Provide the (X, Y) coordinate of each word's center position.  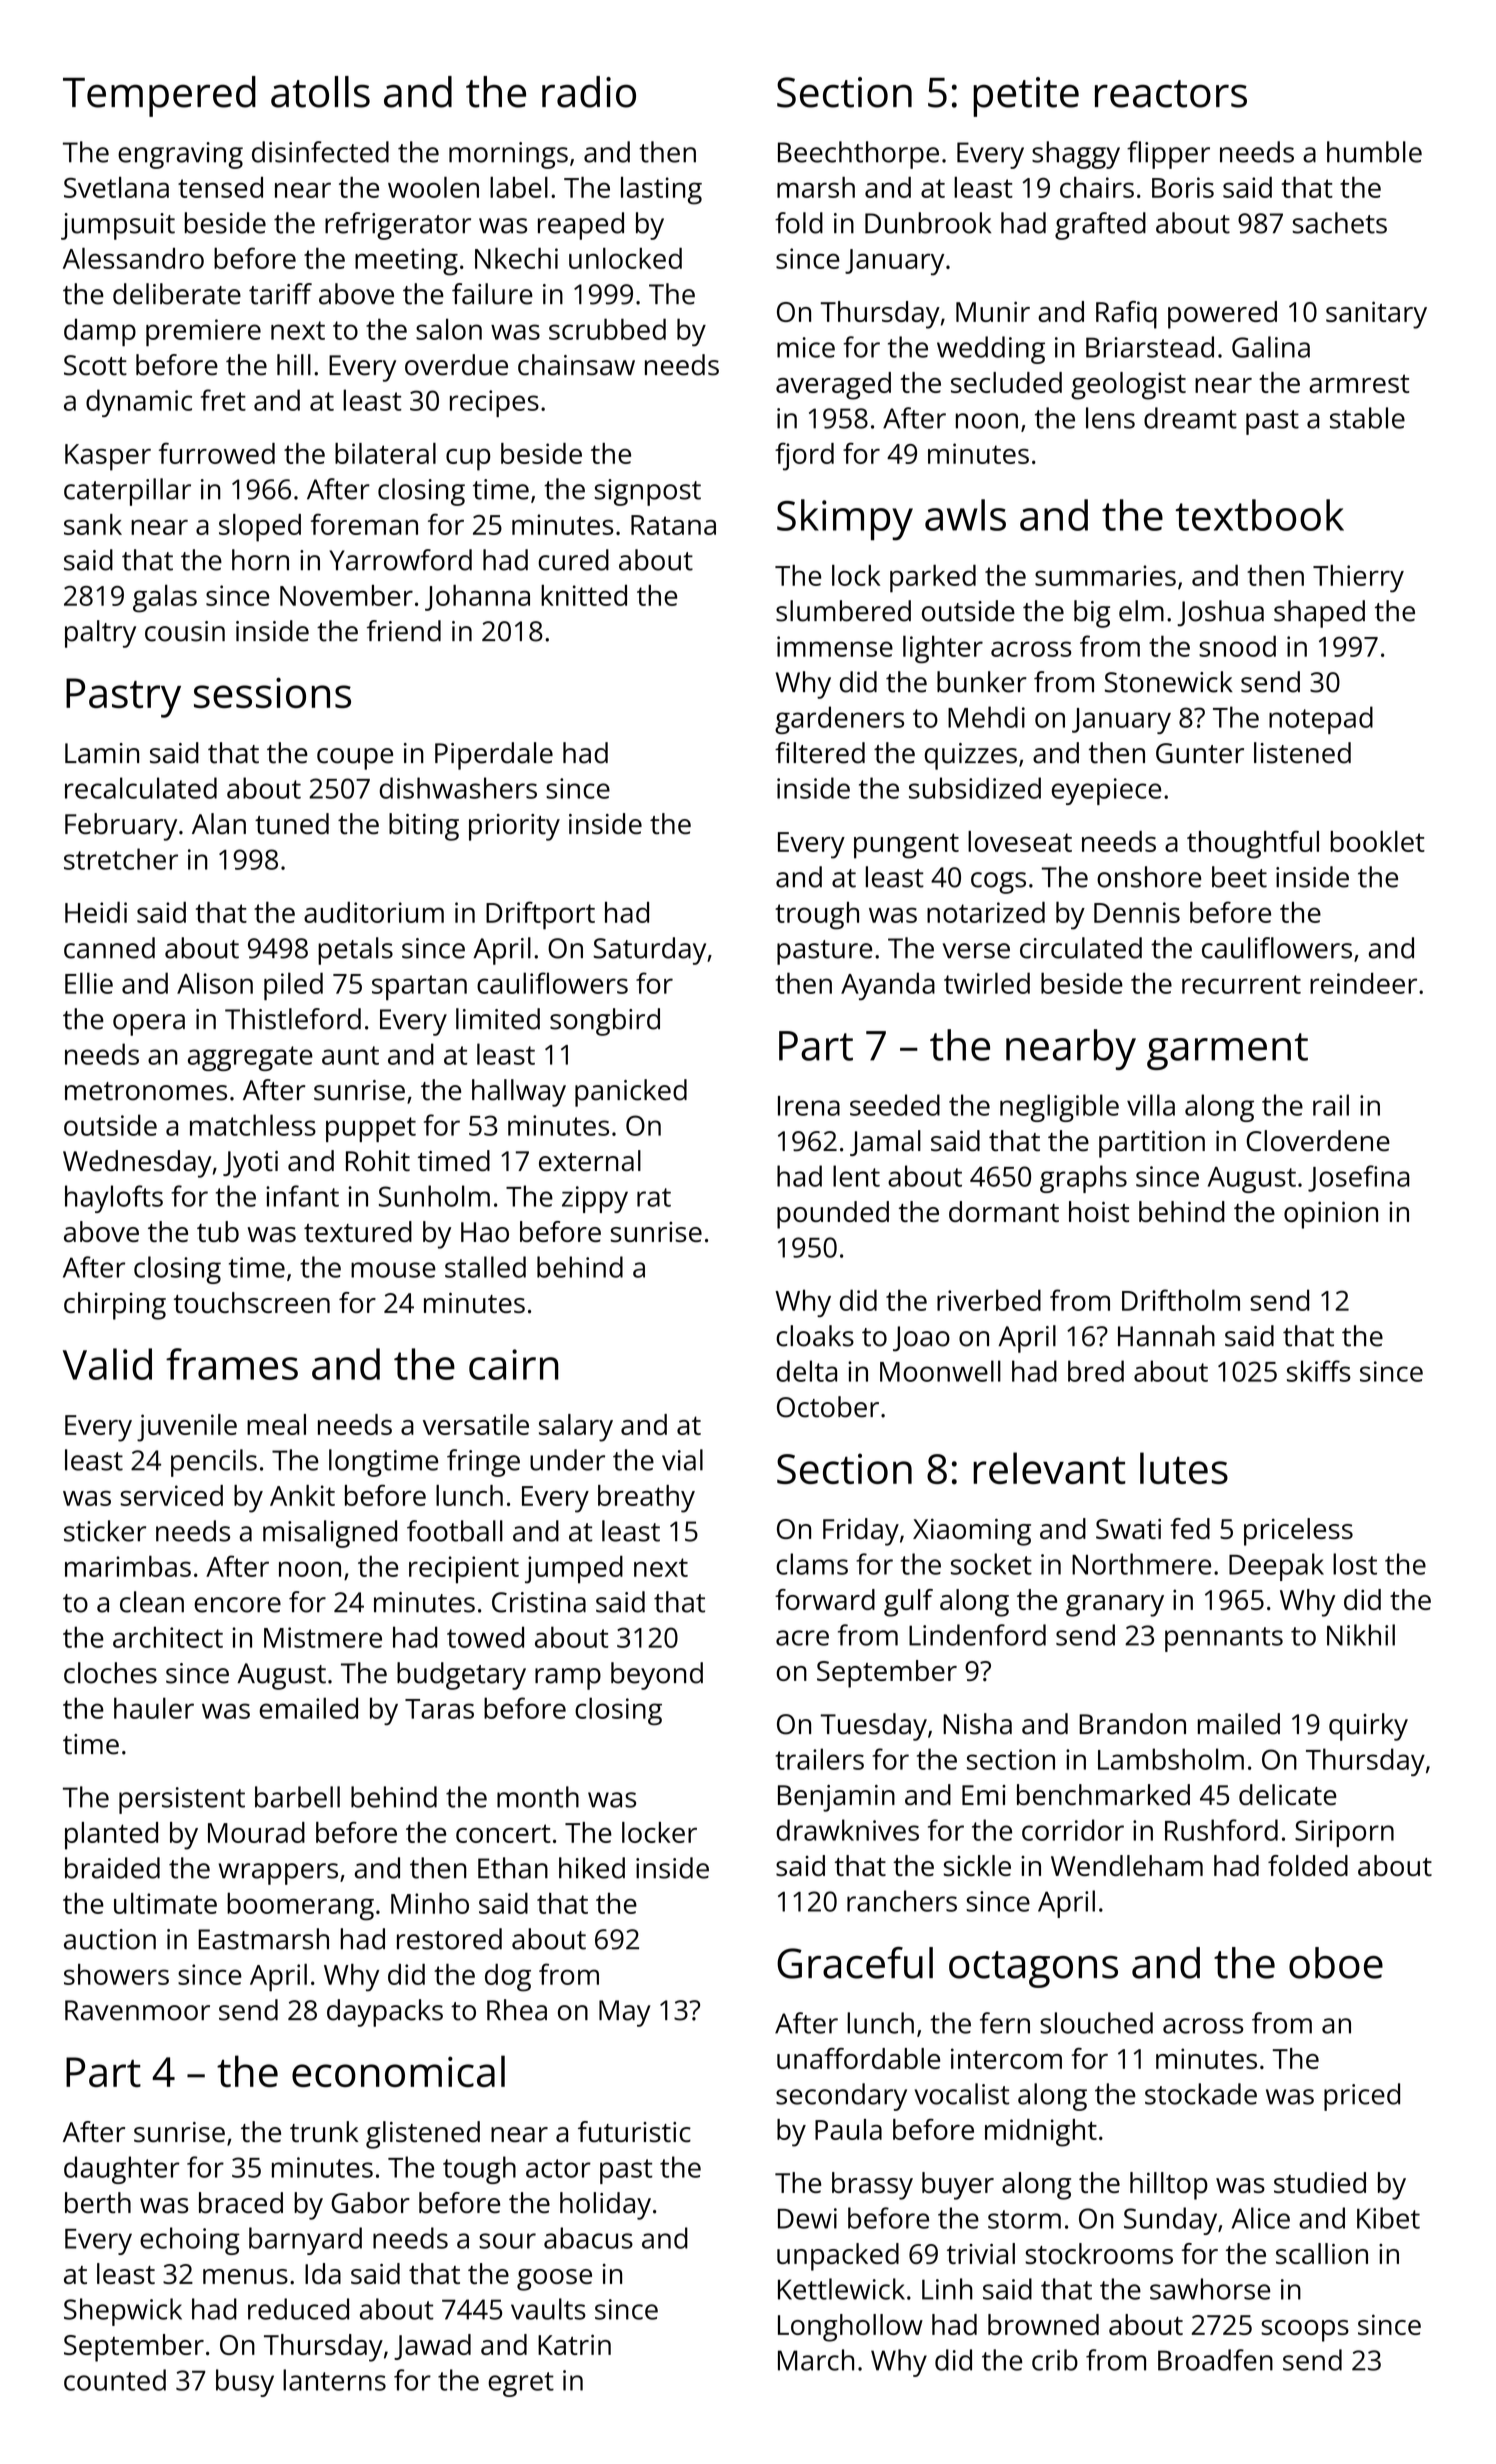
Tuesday (874, 1727)
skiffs (1319, 1371)
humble (1374, 152)
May (625, 2013)
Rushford (1221, 1830)
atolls (320, 92)
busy (245, 2383)
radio (589, 92)
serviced (171, 1495)
